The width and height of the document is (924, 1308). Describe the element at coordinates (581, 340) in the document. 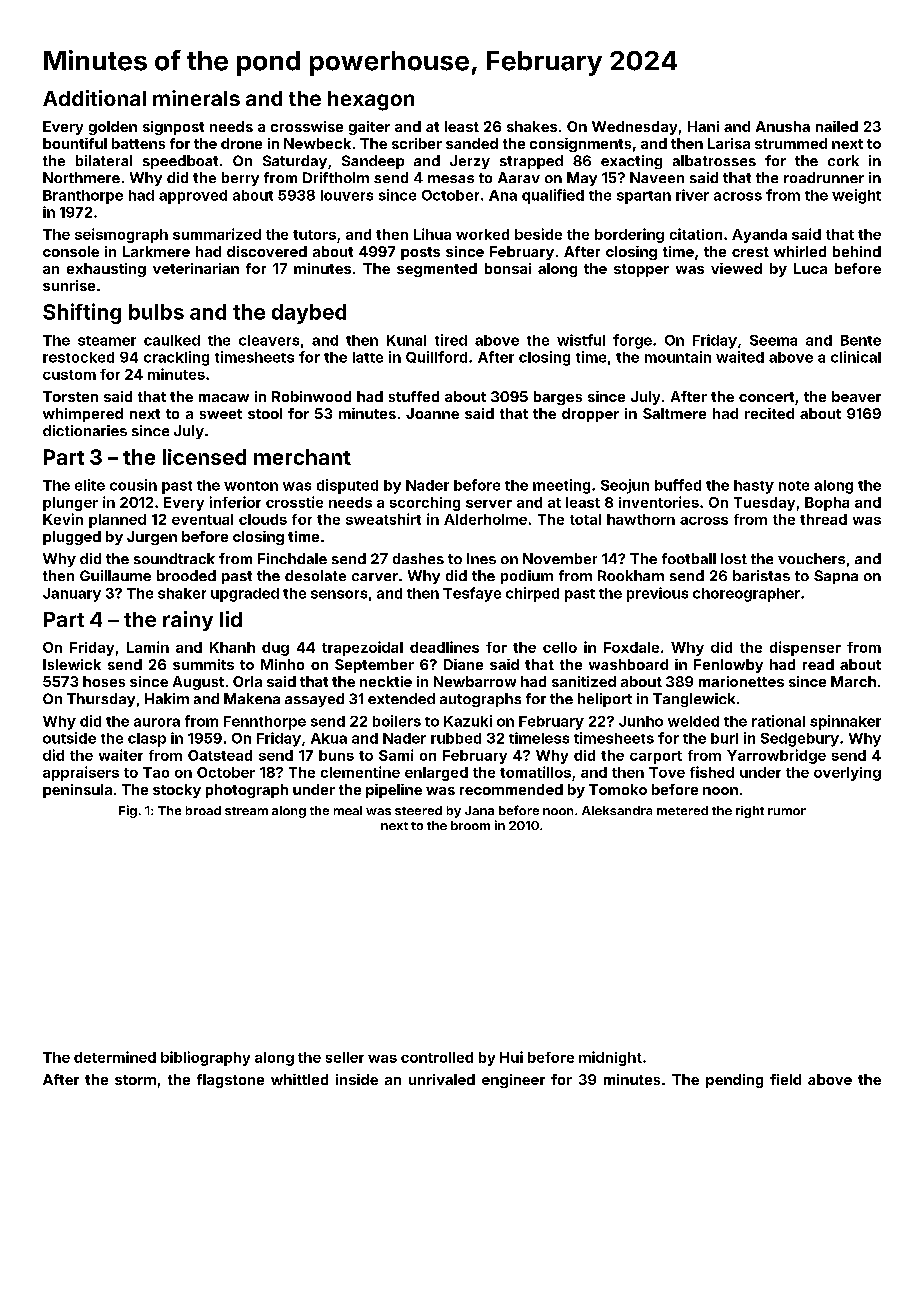

I see `wistful` at that location.
